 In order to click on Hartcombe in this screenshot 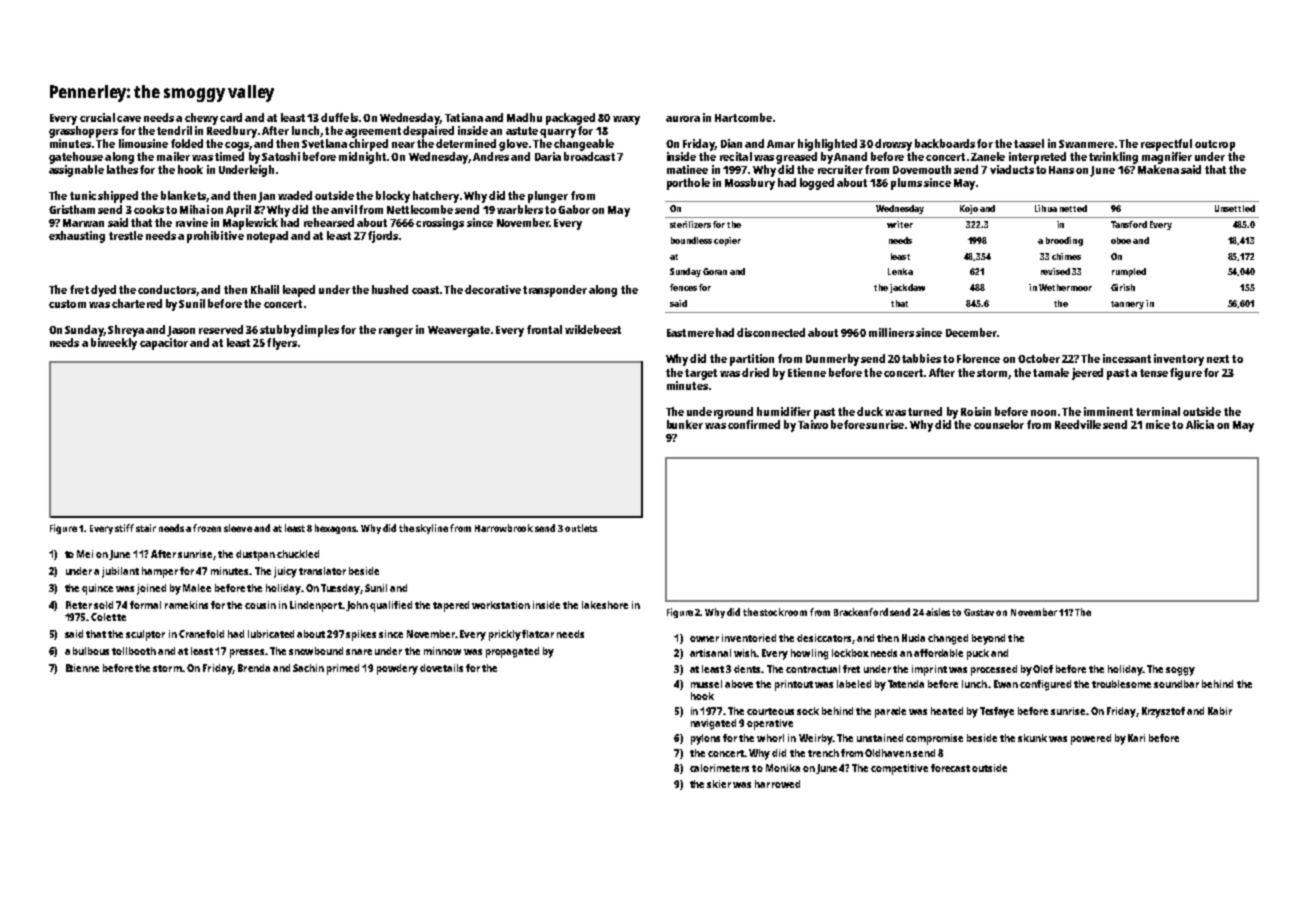, I will do `click(743, 117)`.
